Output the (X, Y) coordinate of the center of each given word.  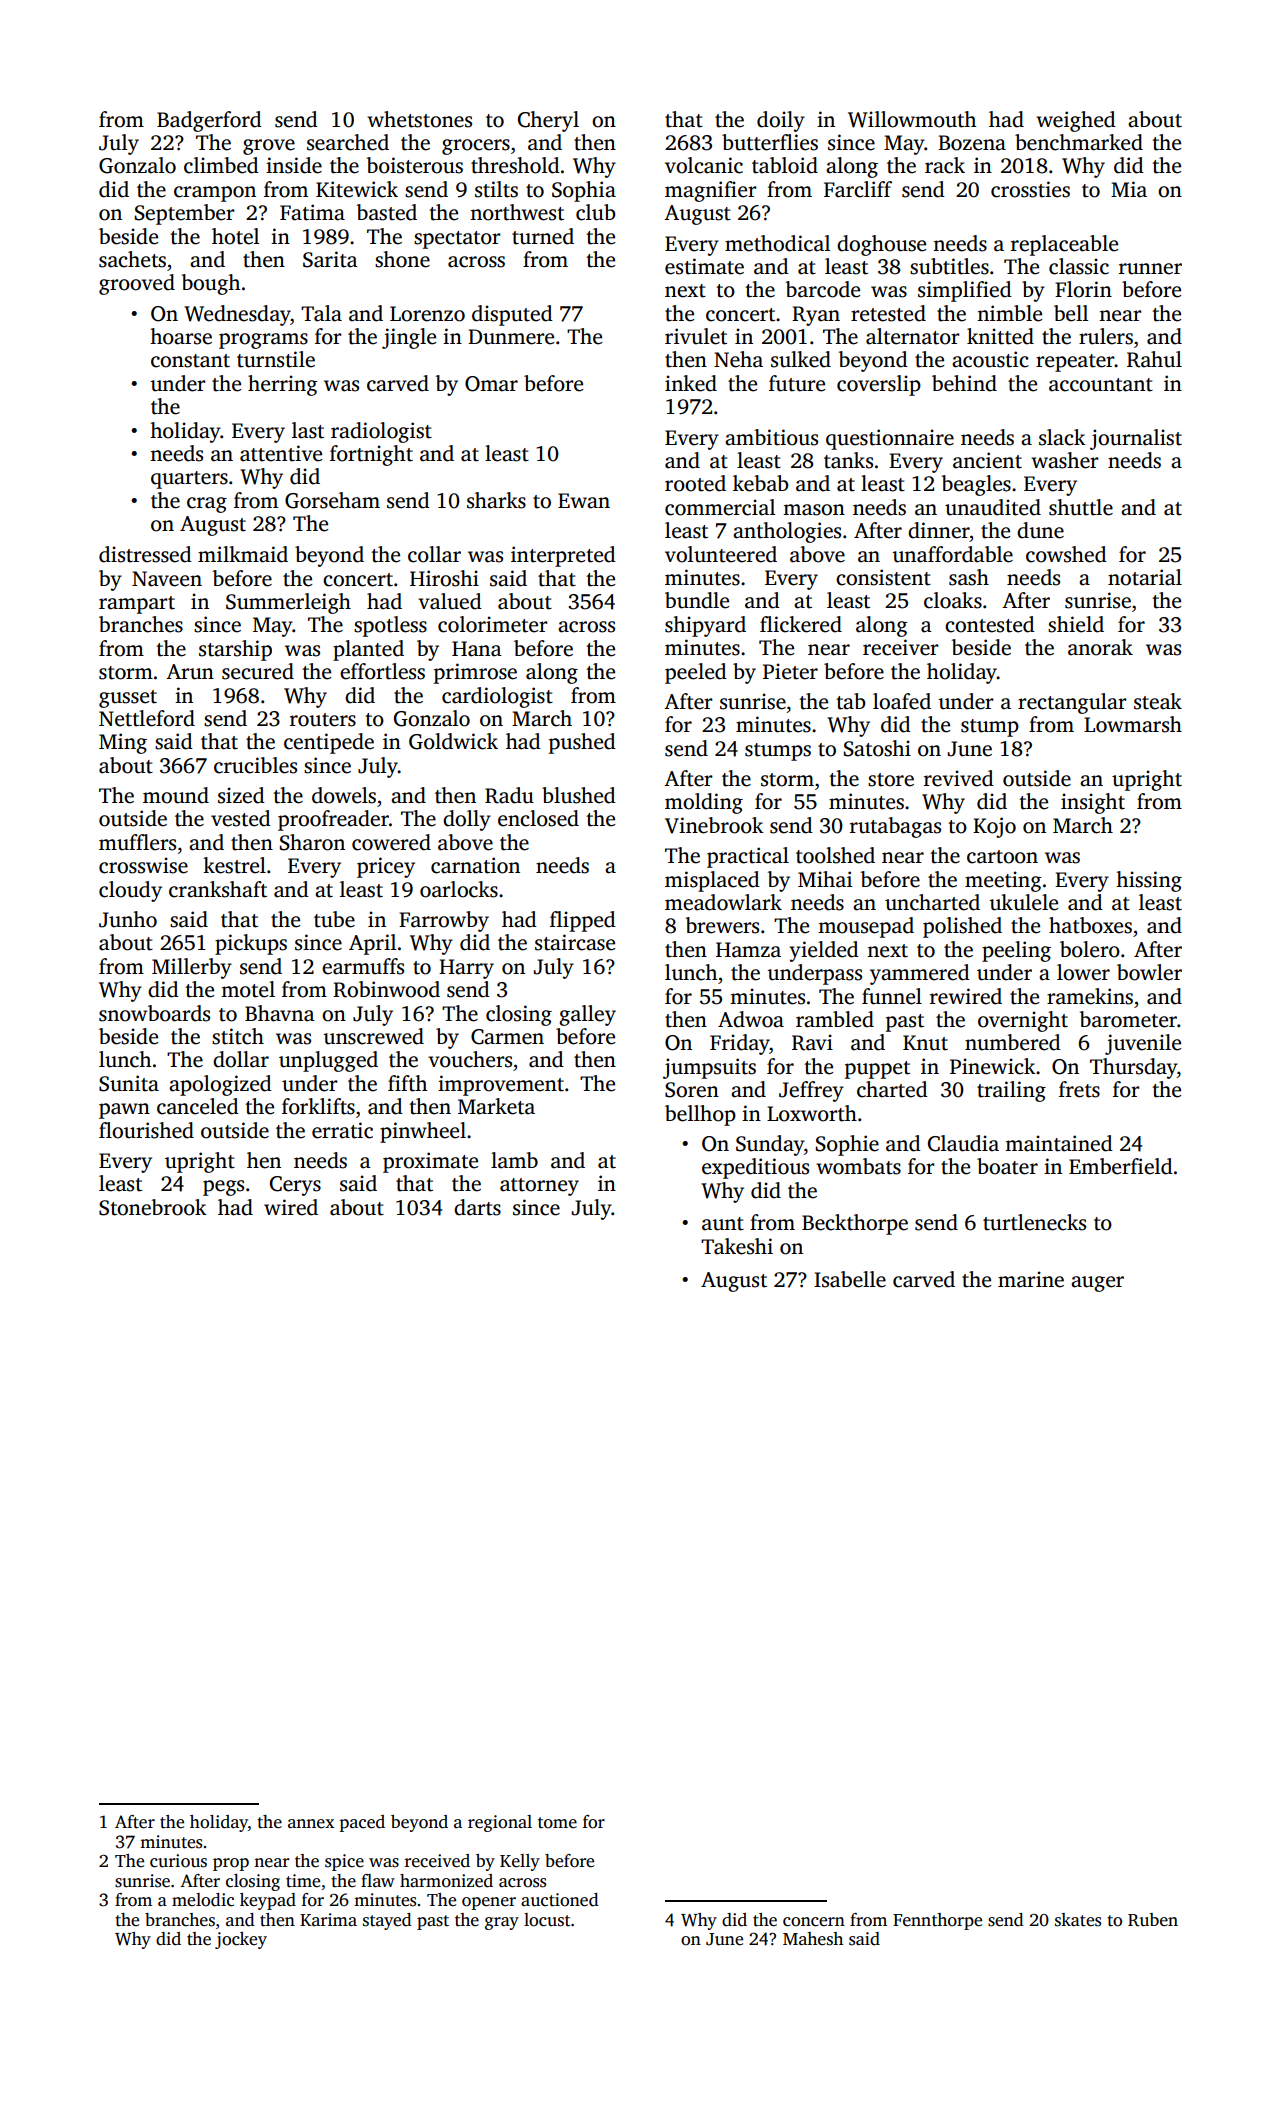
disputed (512, 315)
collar (434, 554)
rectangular (1072, 703)
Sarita (330, 259)
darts (477, 1207)
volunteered (721, 554)
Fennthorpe (937, 1921)
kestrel (234, 865)
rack (945, 165)
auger (1097, 1284)
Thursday (1133, 1068)
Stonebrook (153, 1207)
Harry (466, 969)
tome (557, 1823)
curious (178, 1861)
